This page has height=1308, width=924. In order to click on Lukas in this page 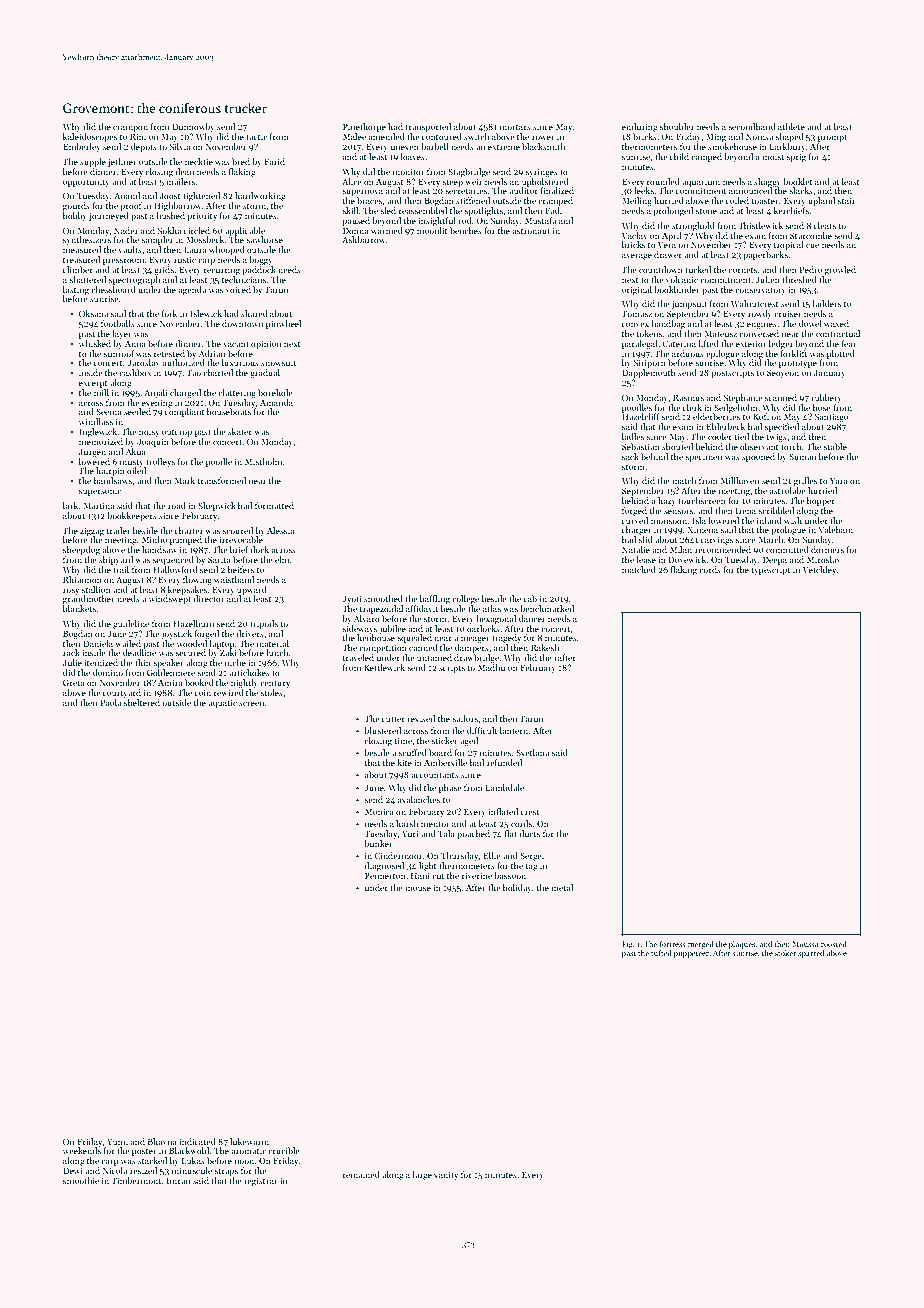, I will do `click(193, 1160)`.
